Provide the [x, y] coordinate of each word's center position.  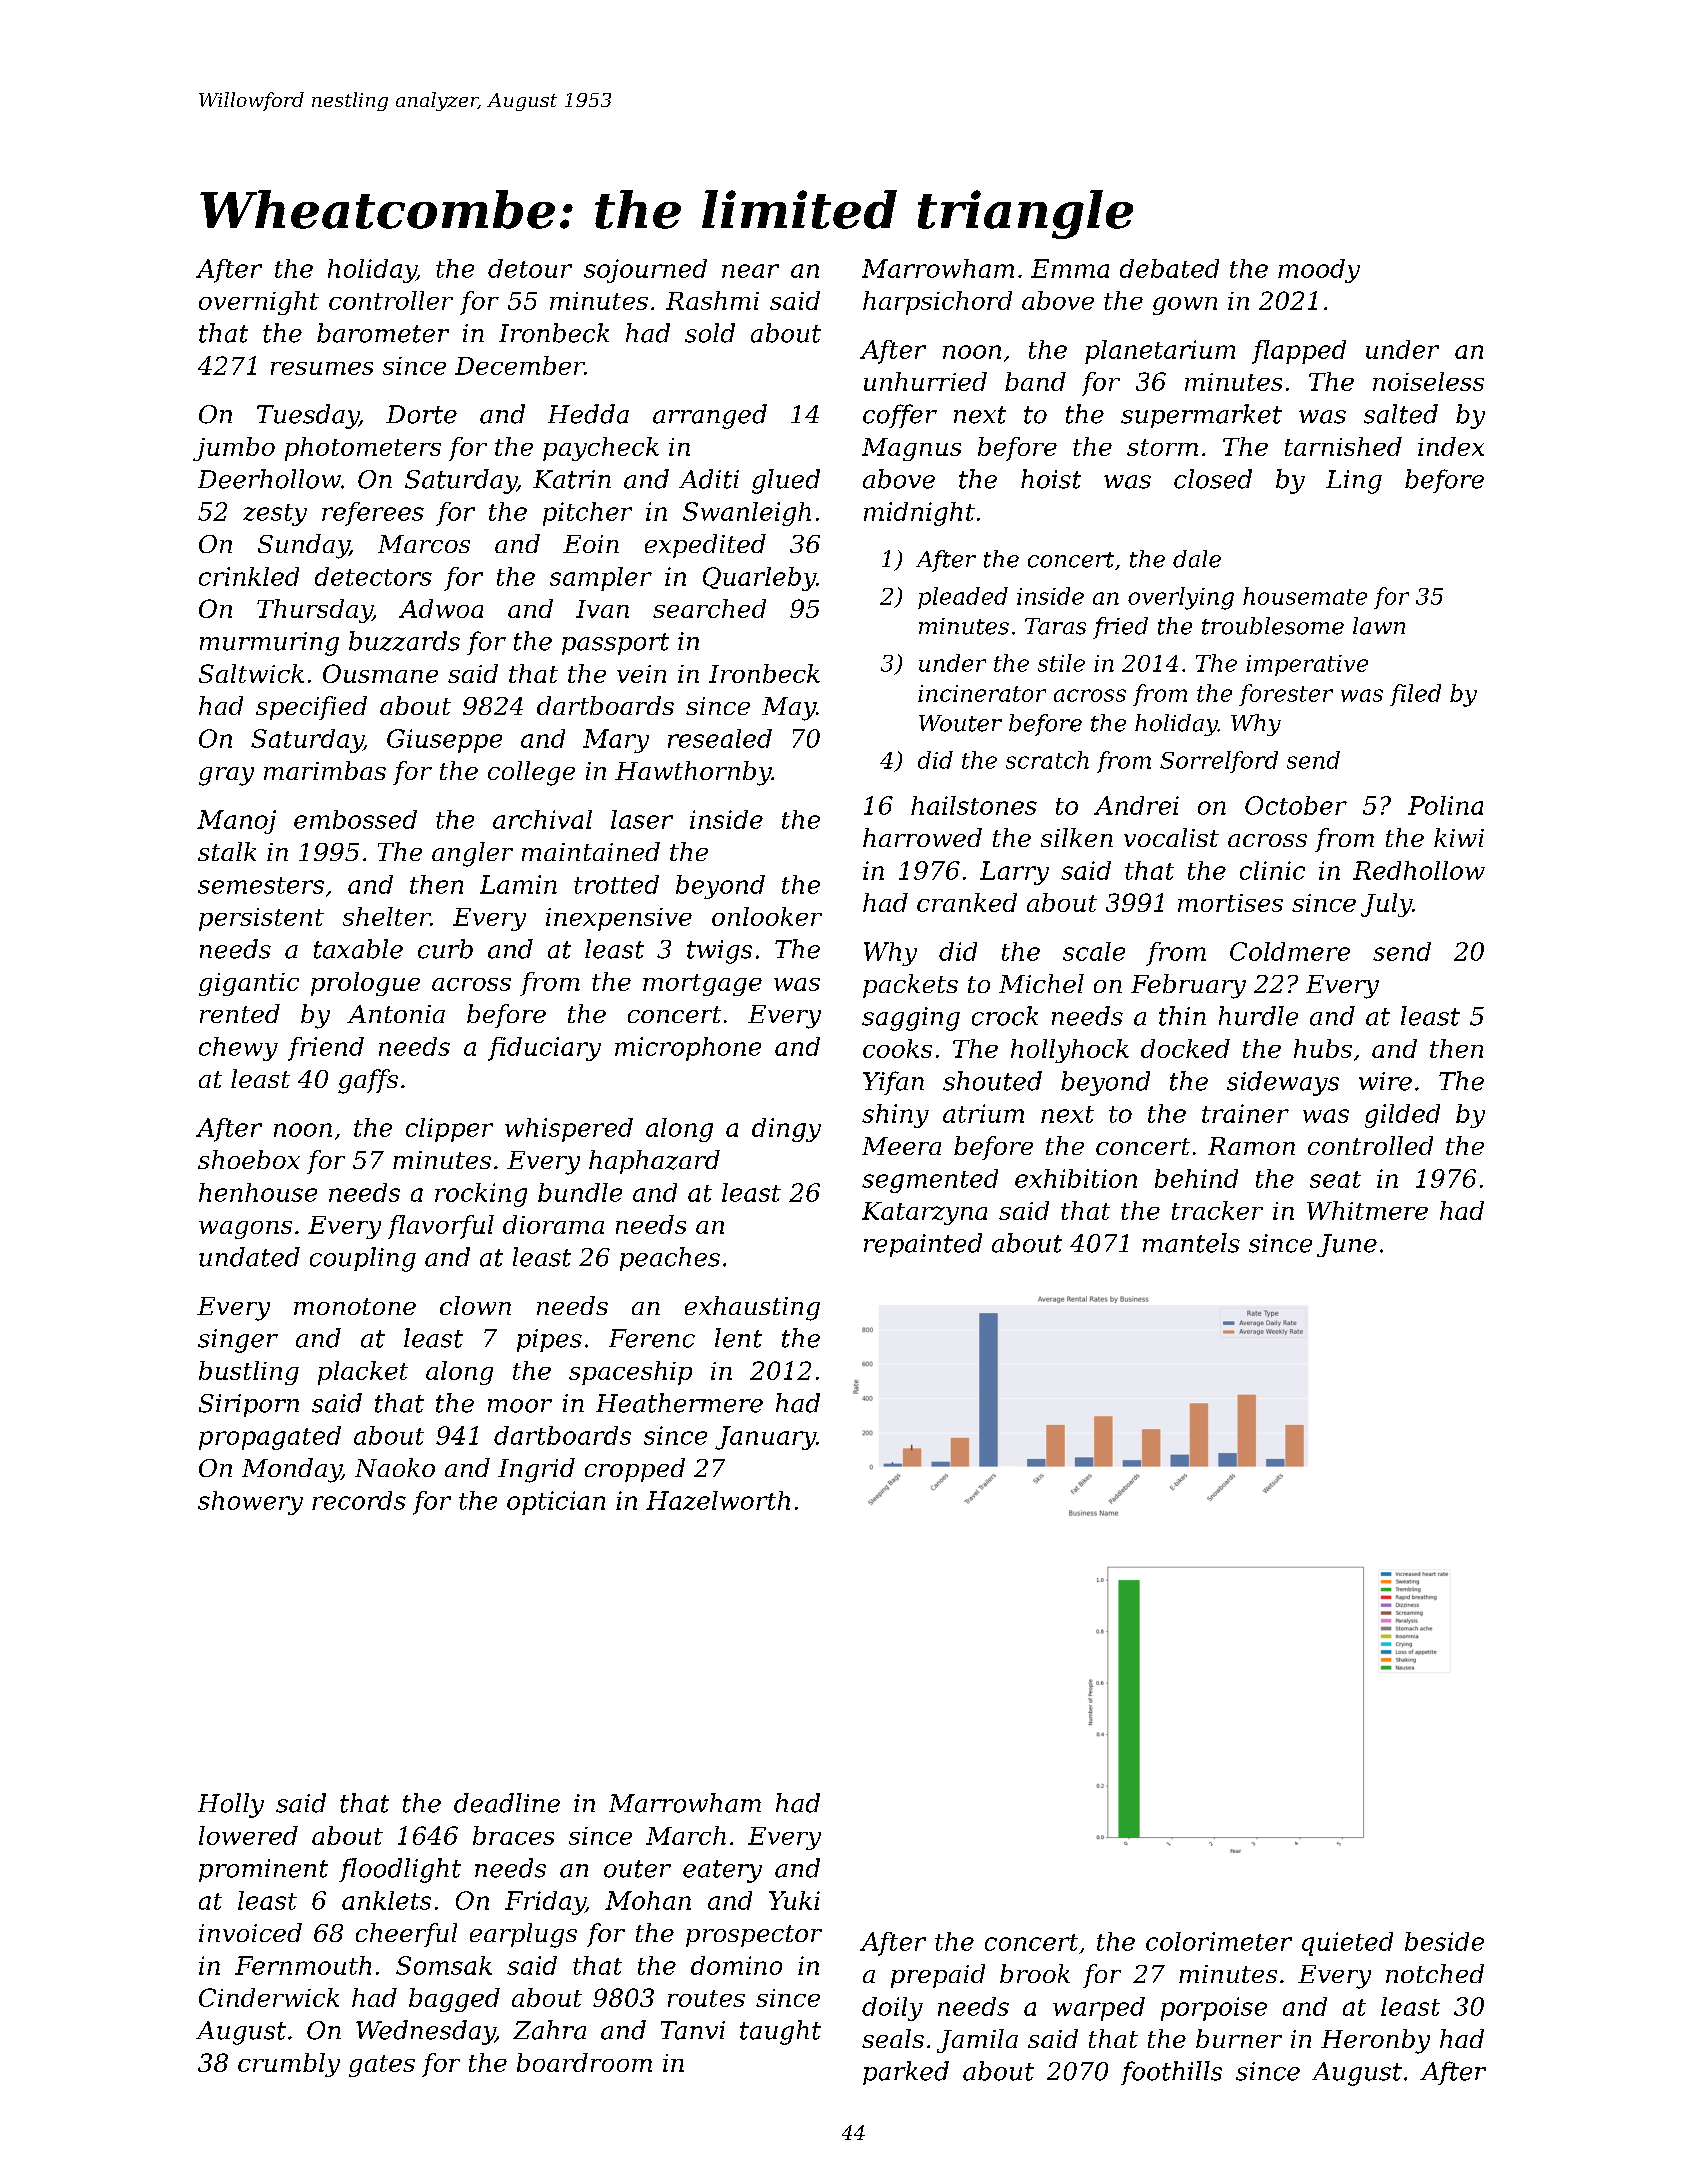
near [750, 271]
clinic [1272, 870]
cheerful [406, 1935]
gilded [1402, 1116]
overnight [259, 303]
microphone [688, 1049]
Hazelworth [718, 1500]
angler [472, 854]
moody [1319, 271]
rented [240, 1013]
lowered [248, 1835]
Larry [1014, 873]
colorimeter [1219, 1941]
